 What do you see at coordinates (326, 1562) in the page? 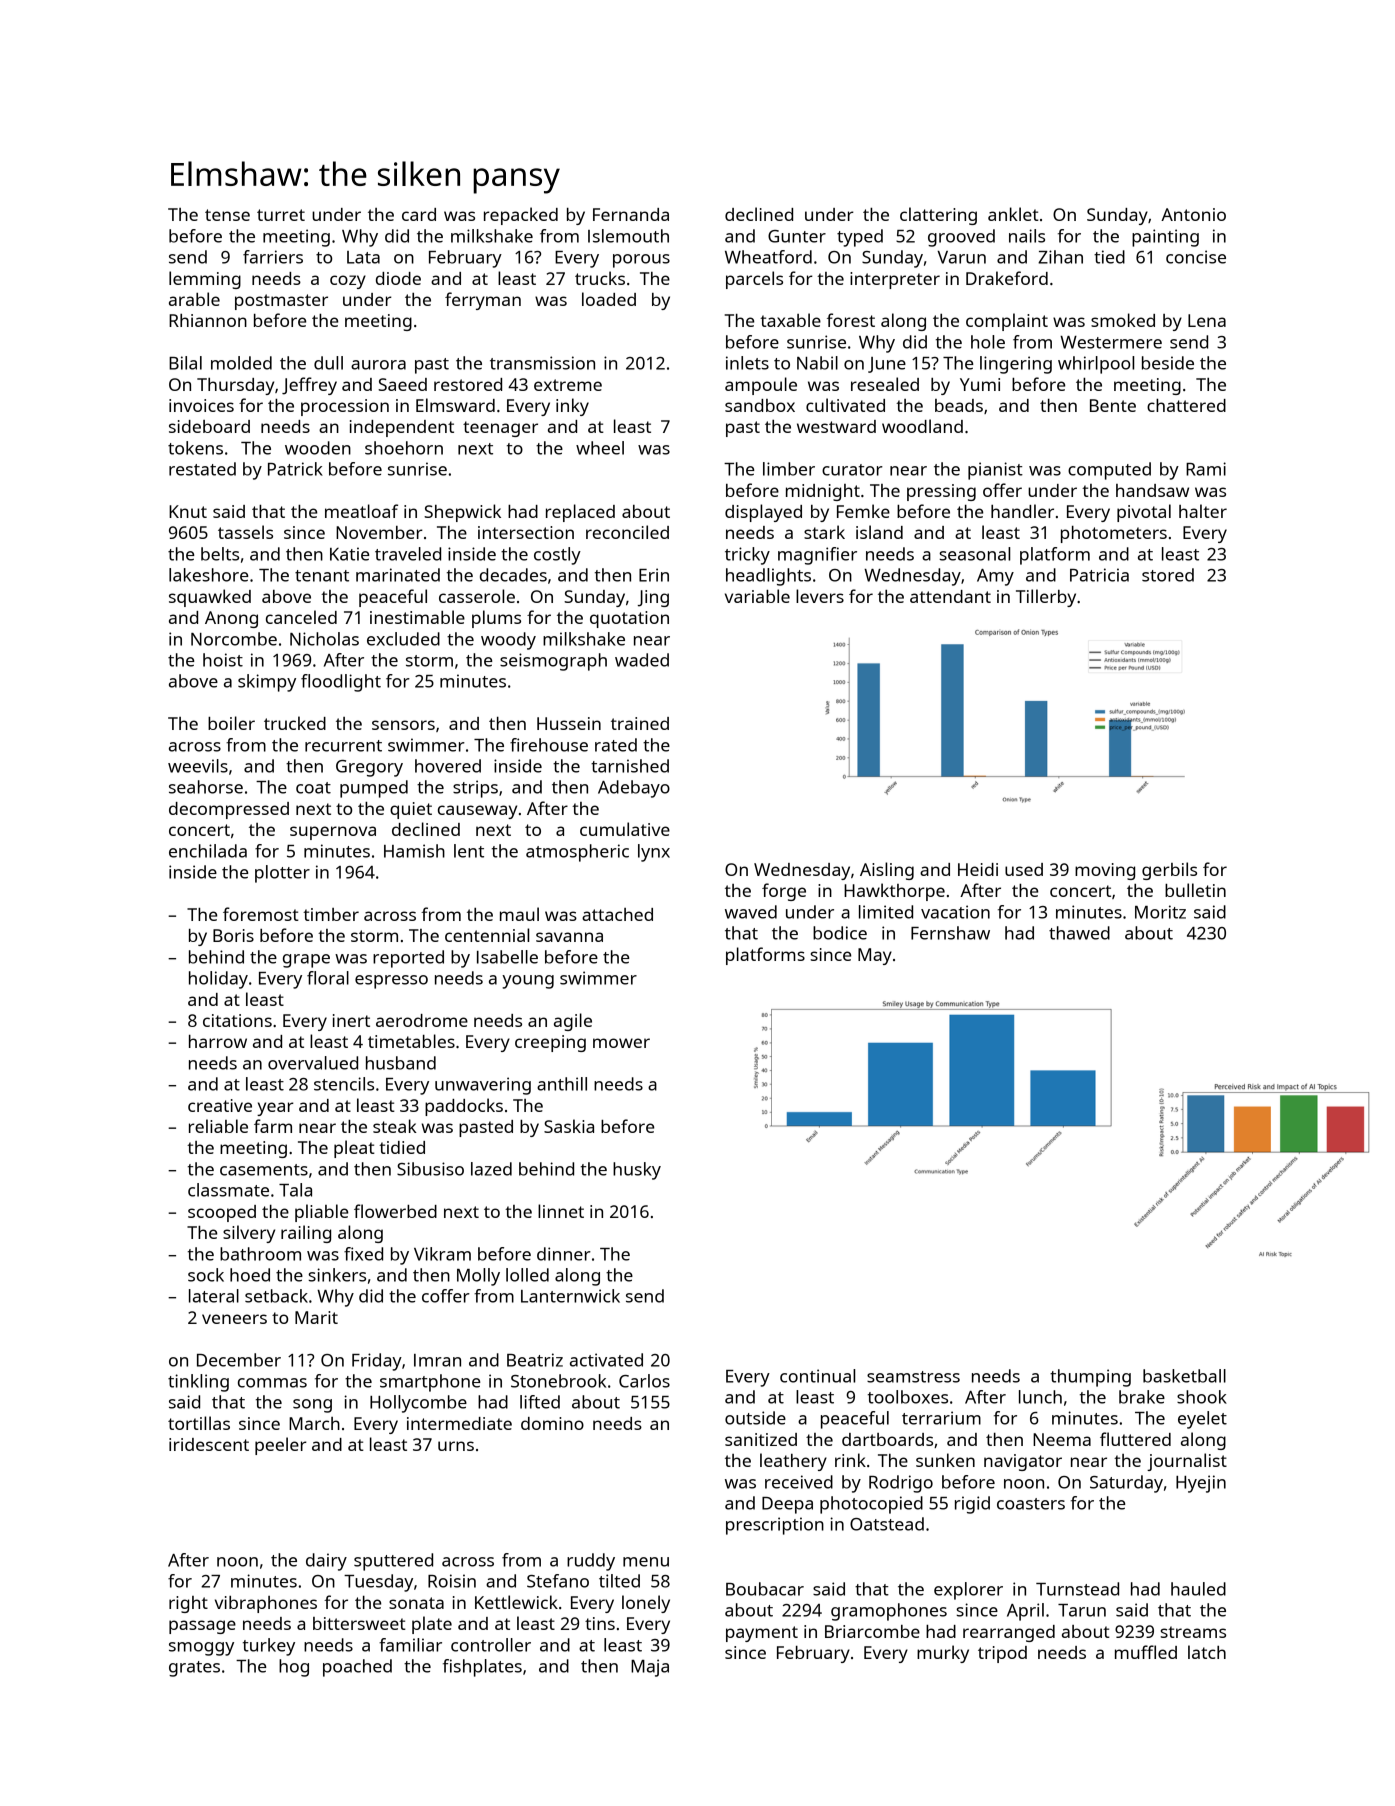
I see `dairy` at bounding box center [326, 1562].
